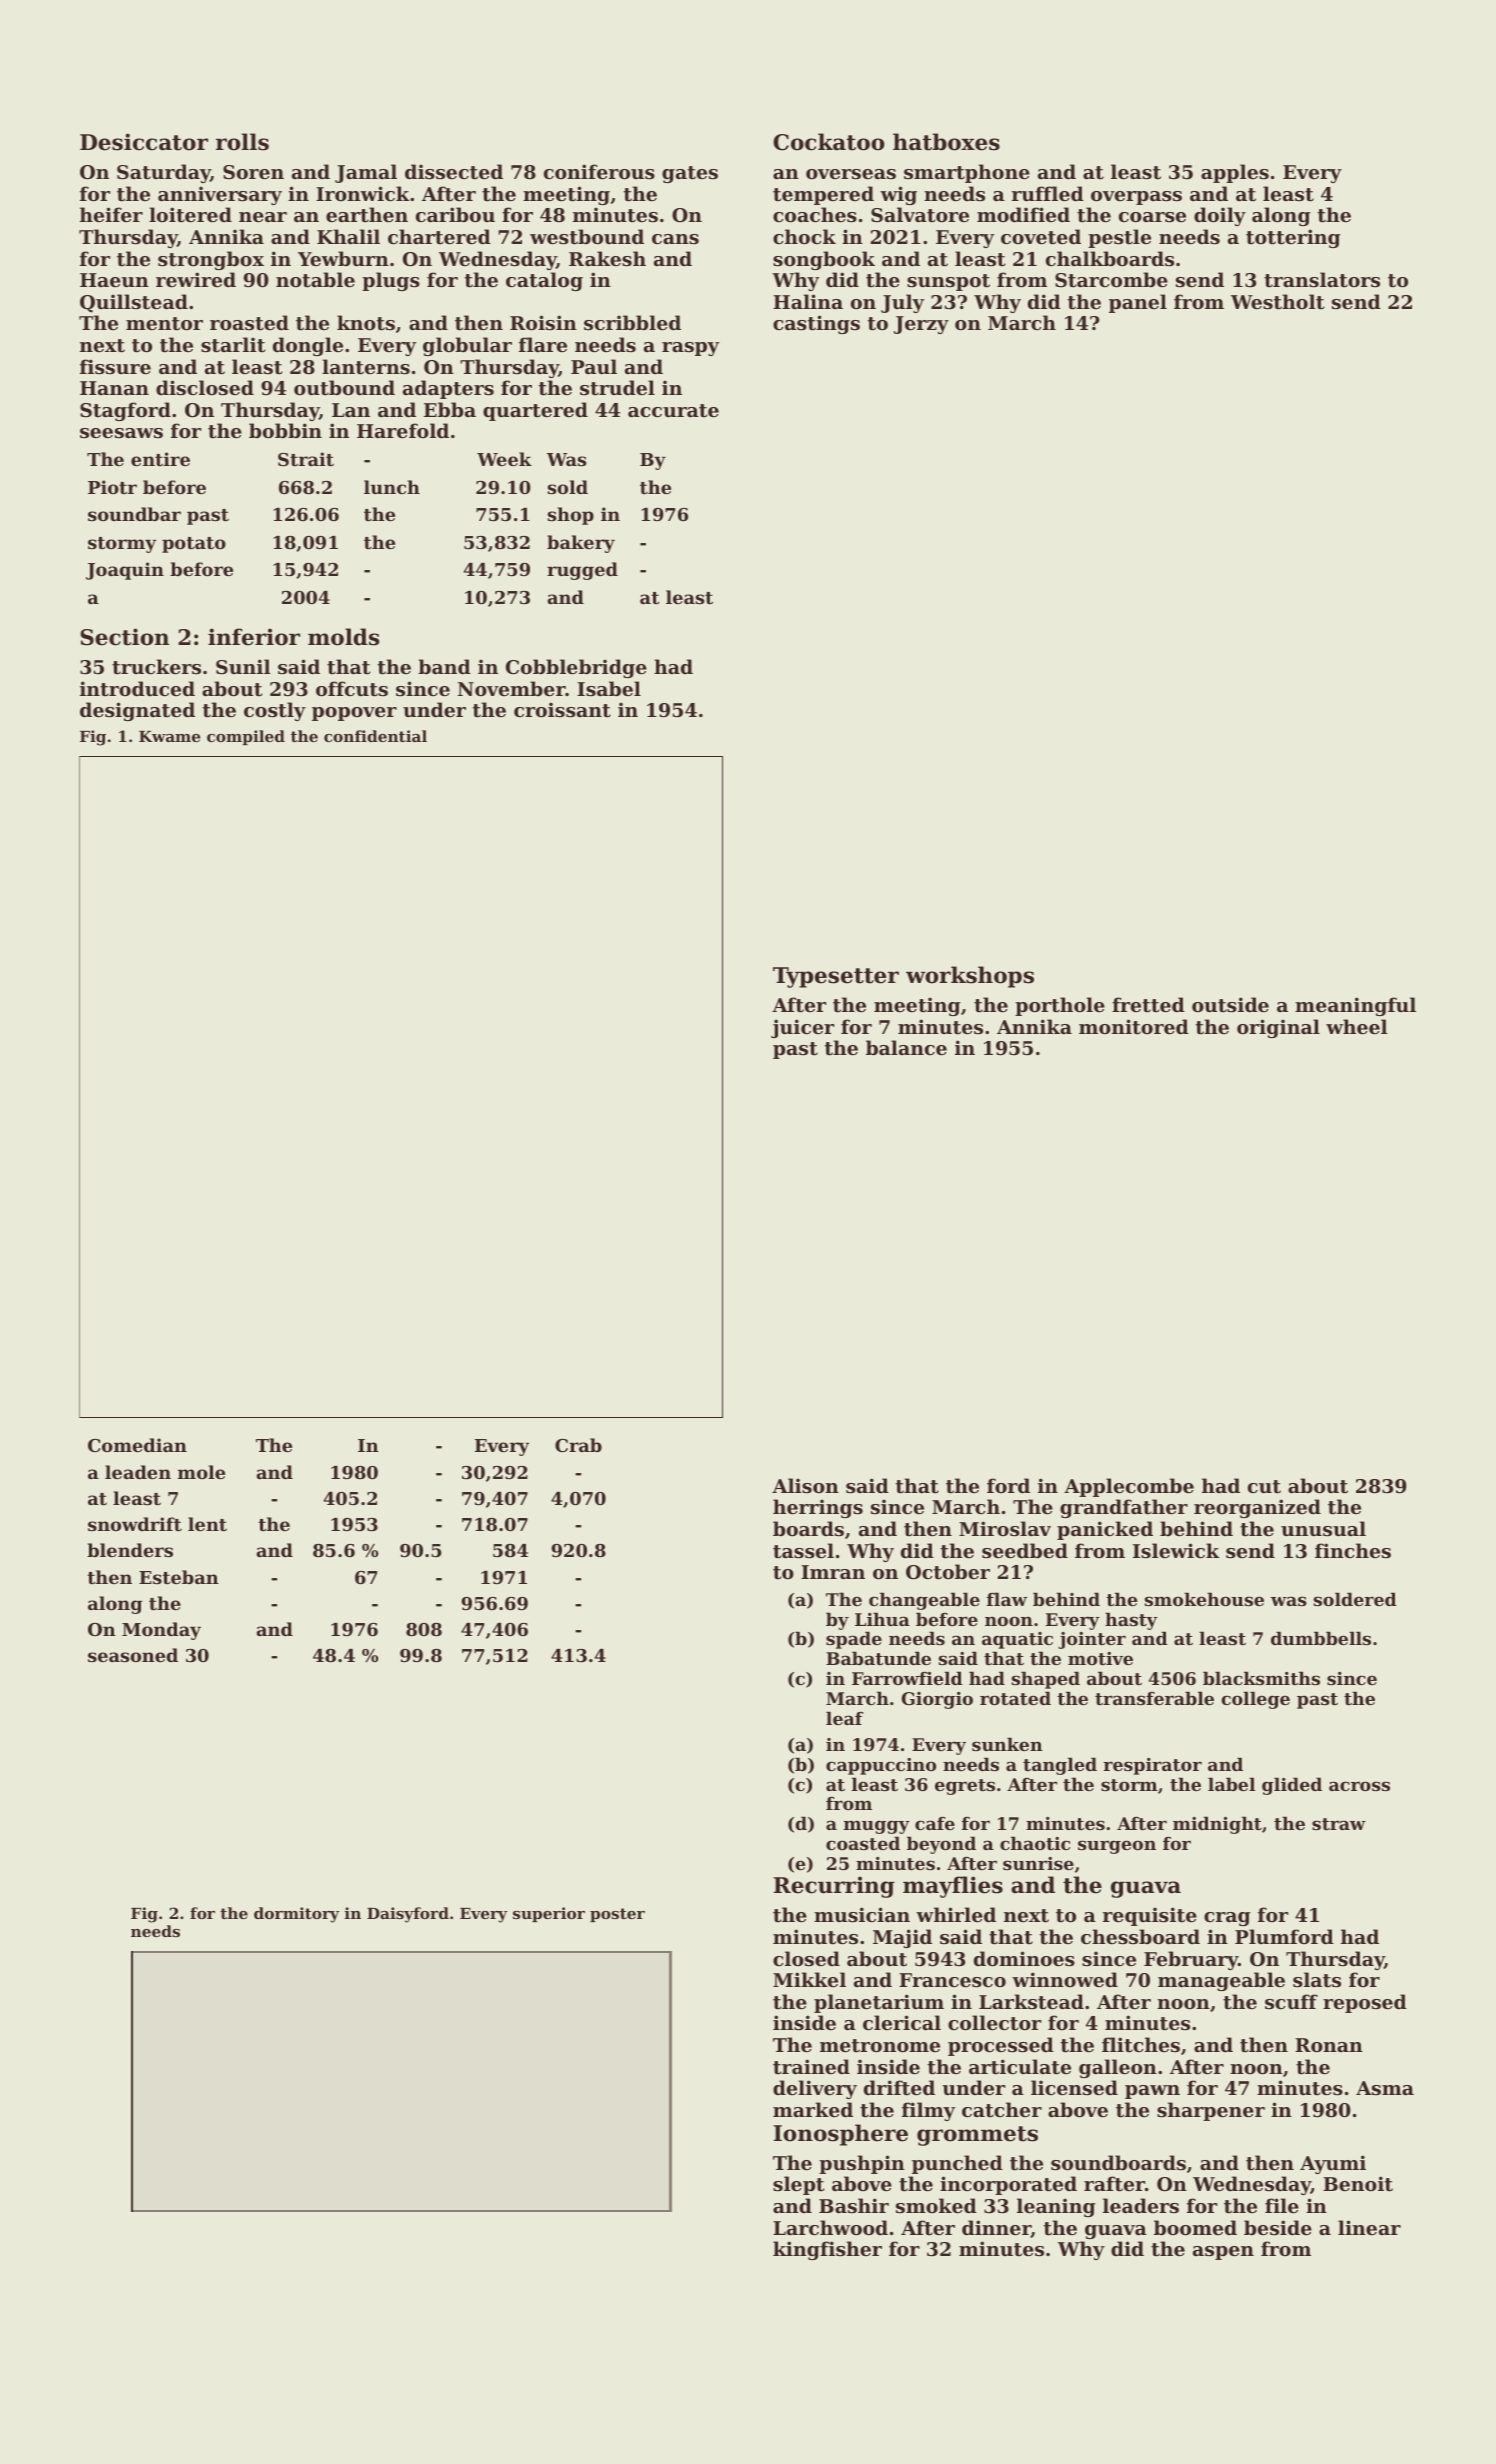 The height and width of the image is (2464, 1496). Describe the element at coordinates (578, 1445) in the image. I see `Crab` at that location.
